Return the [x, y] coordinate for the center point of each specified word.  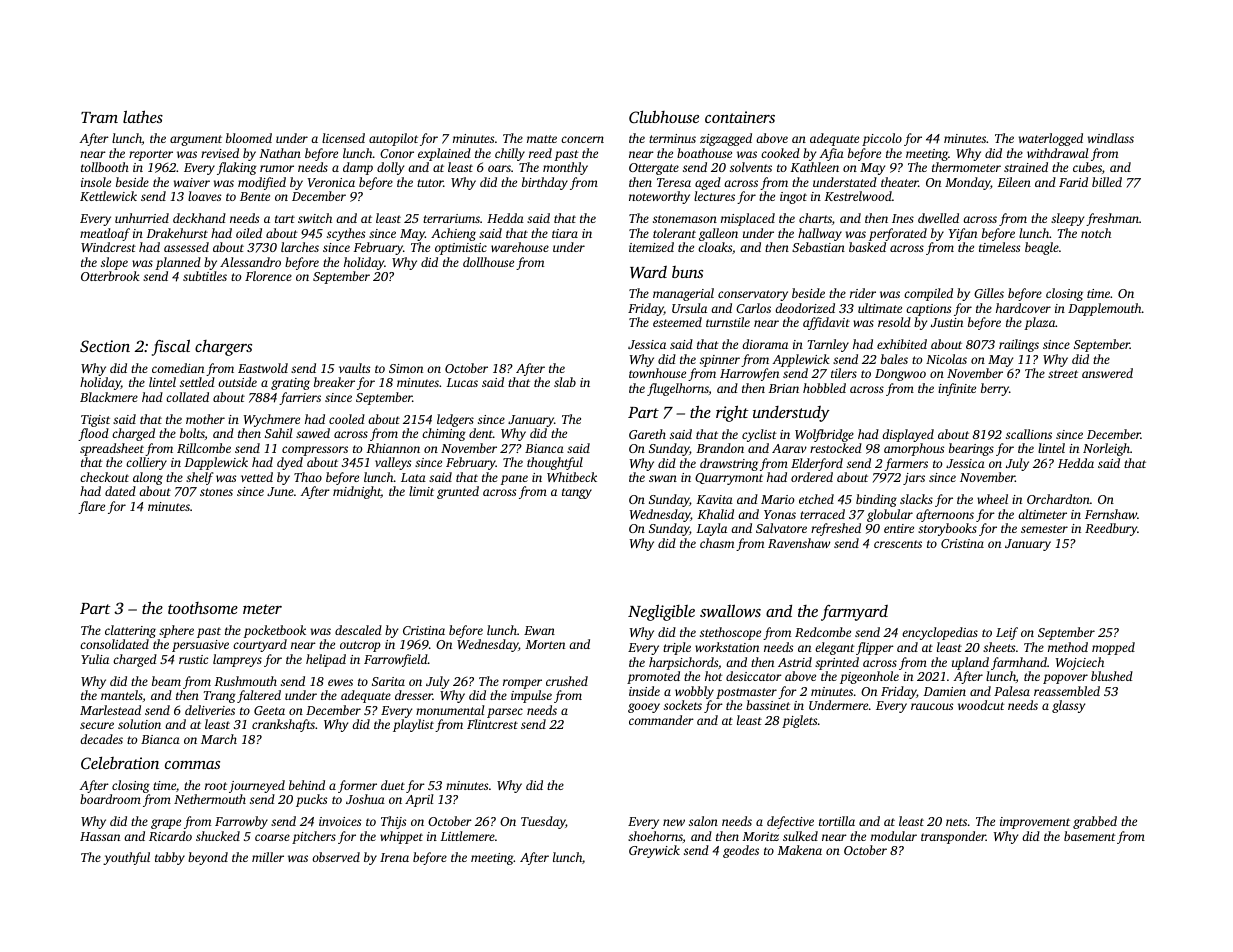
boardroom [110, 799]
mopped [1113, 648]
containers [740, 117]
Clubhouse [664, 116]
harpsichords [683, 663]
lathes [143, 116]
